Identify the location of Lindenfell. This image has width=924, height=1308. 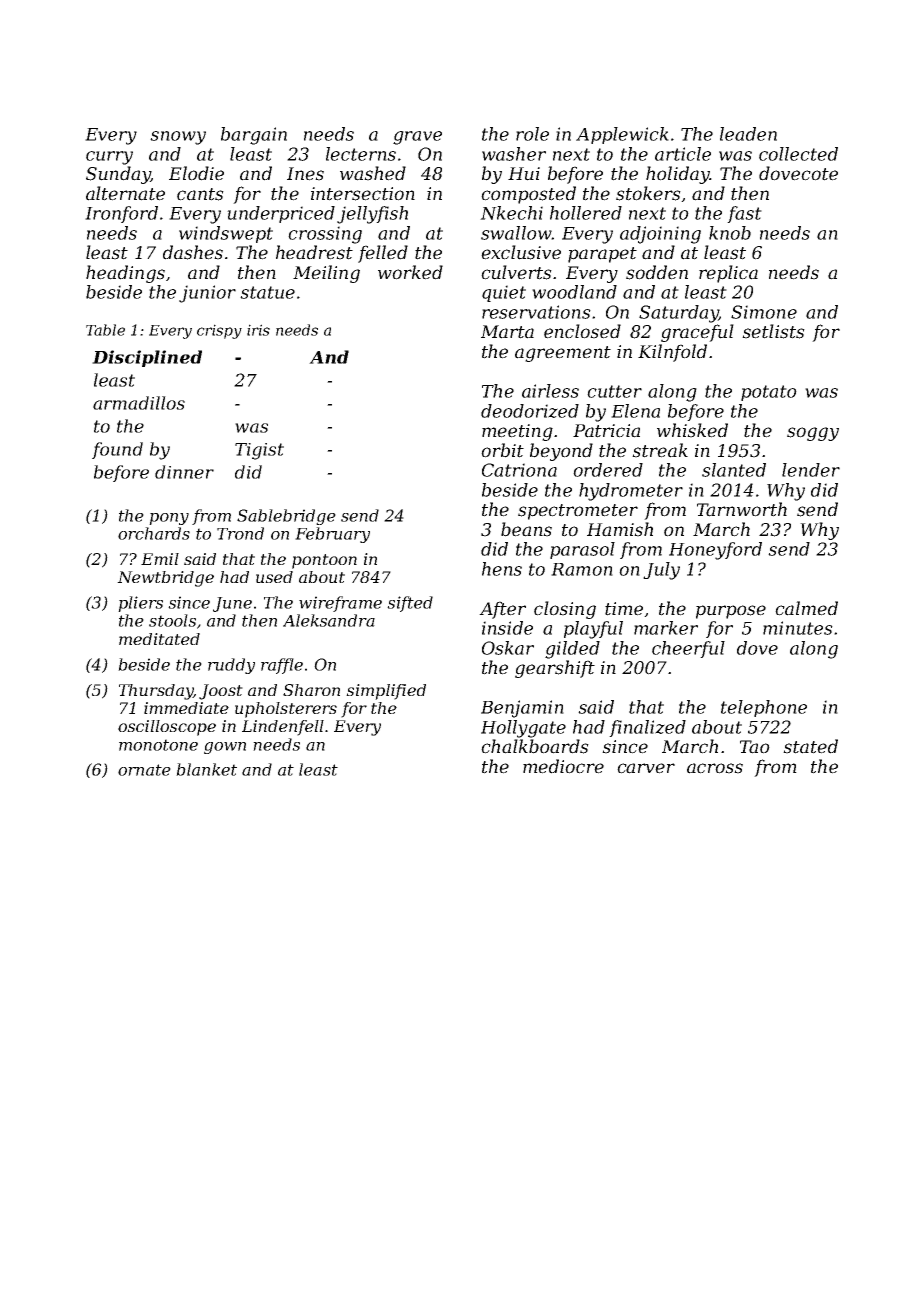
(283, 728).
